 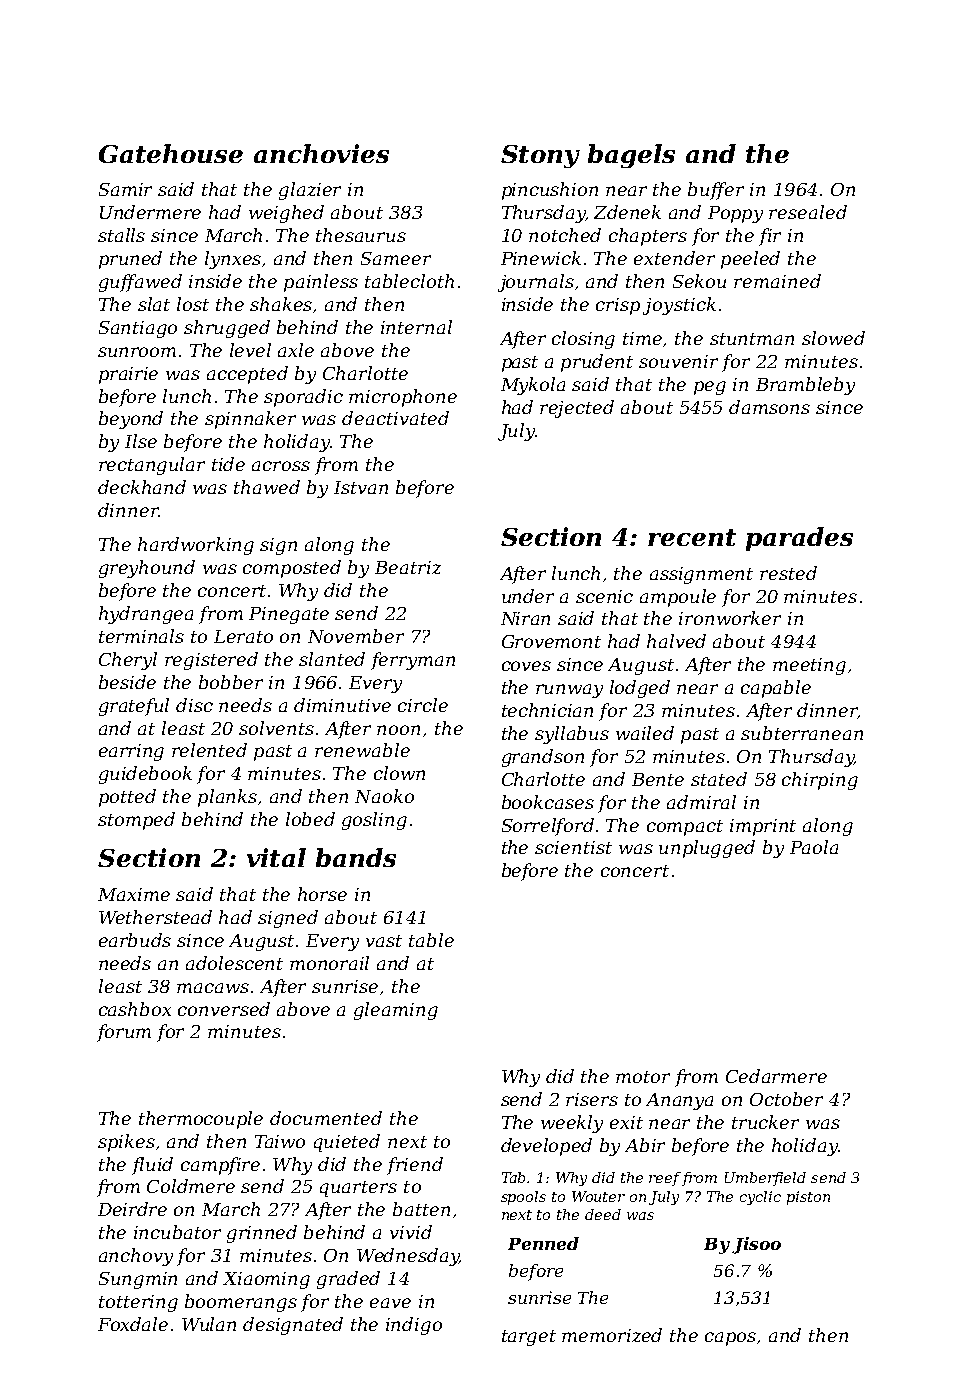 What do you see at coordinates (776, 689) in the screenshot?
I see `capable` at bounding box center [776, 689].
